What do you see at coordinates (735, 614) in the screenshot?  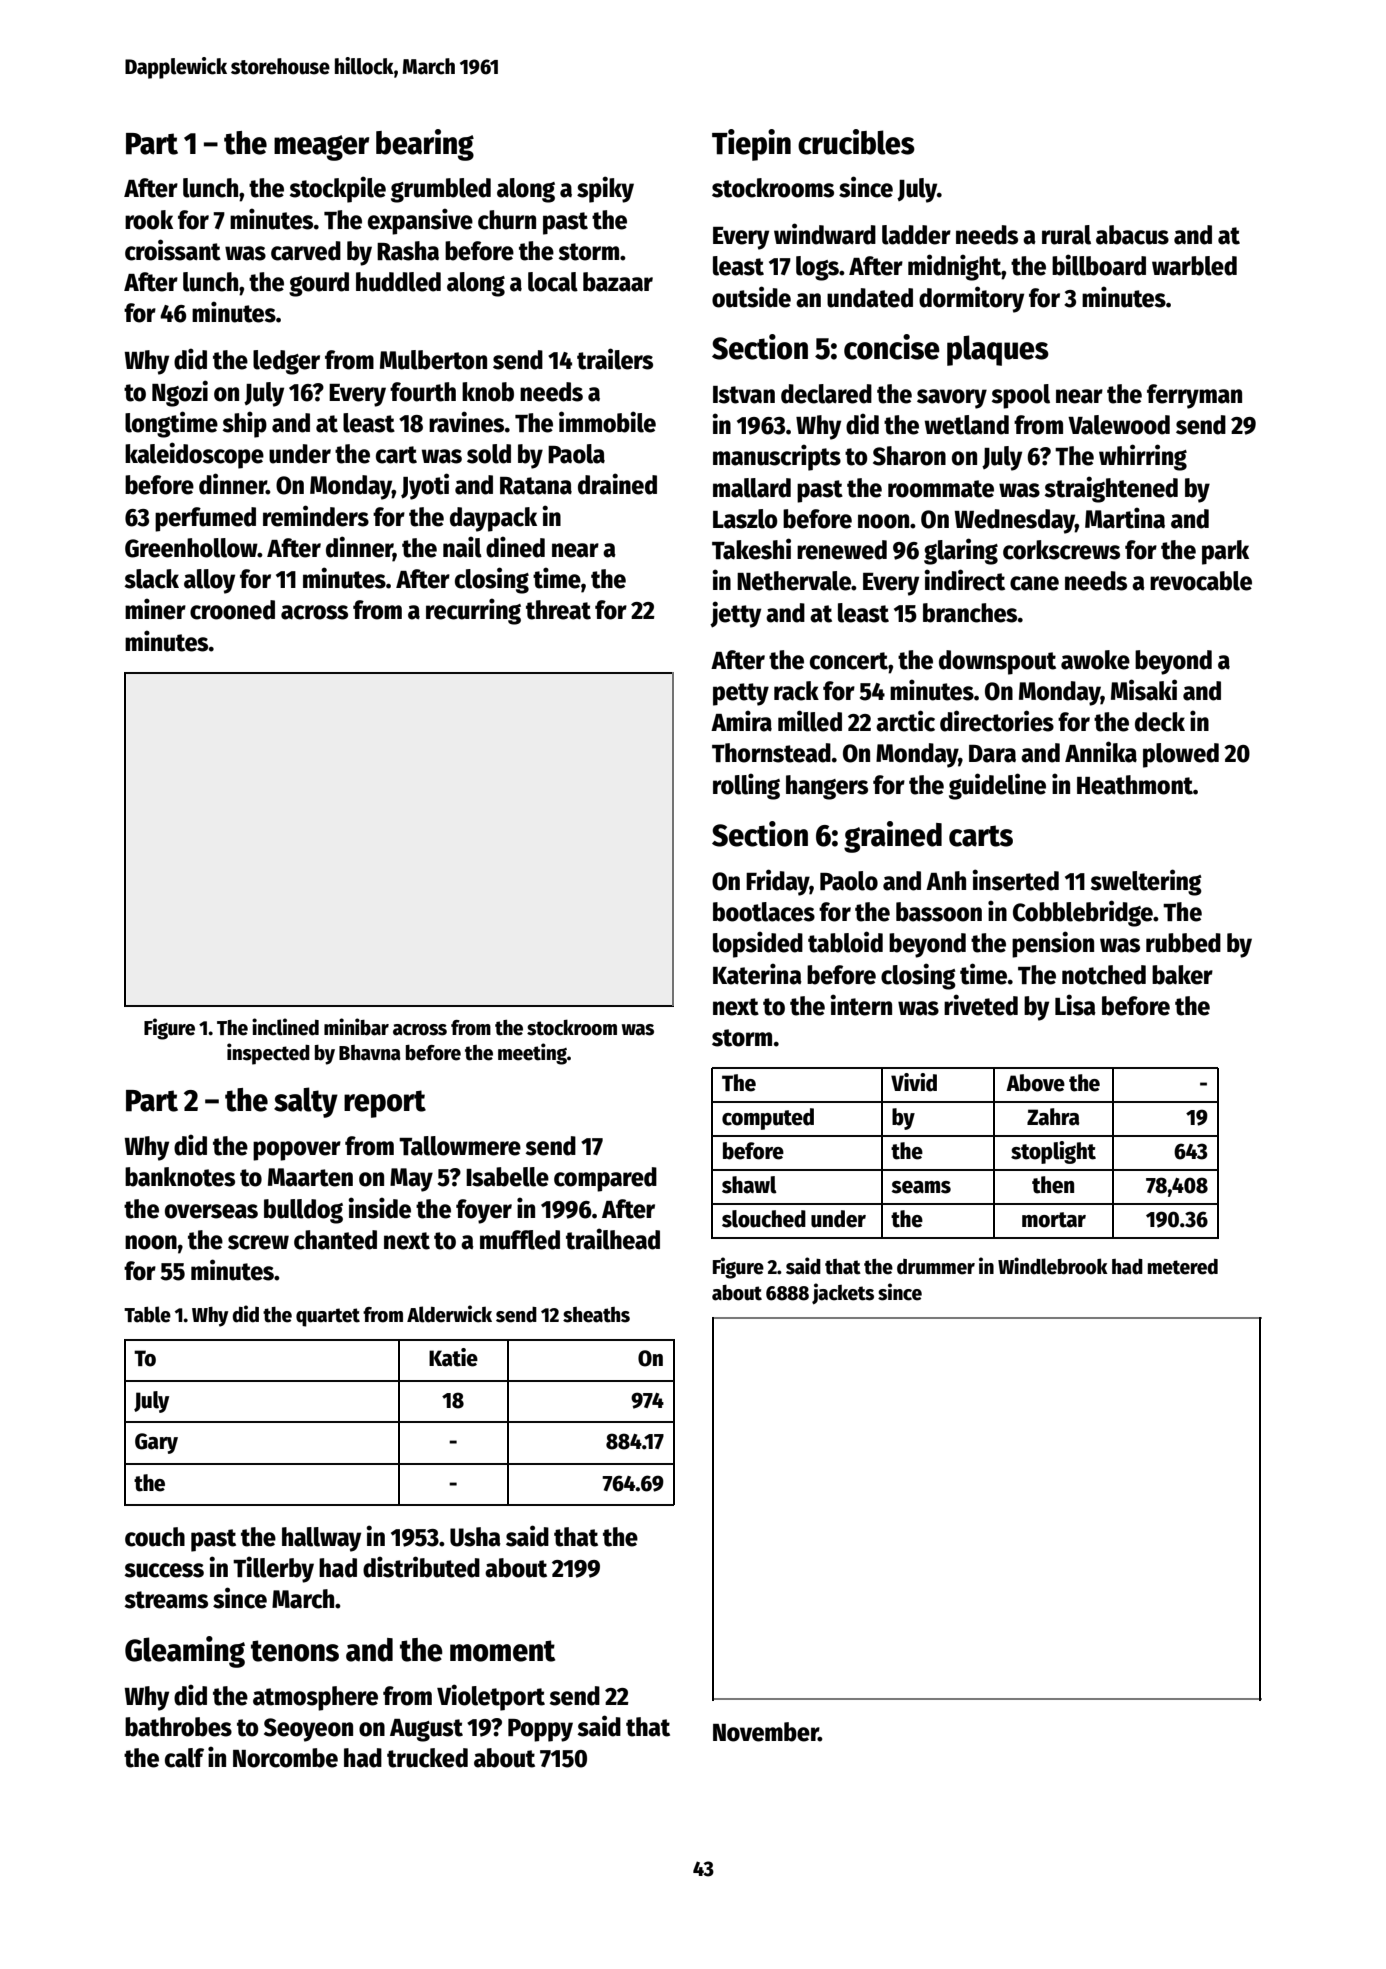 I see `jetty` at bounding box center [735, 614].
